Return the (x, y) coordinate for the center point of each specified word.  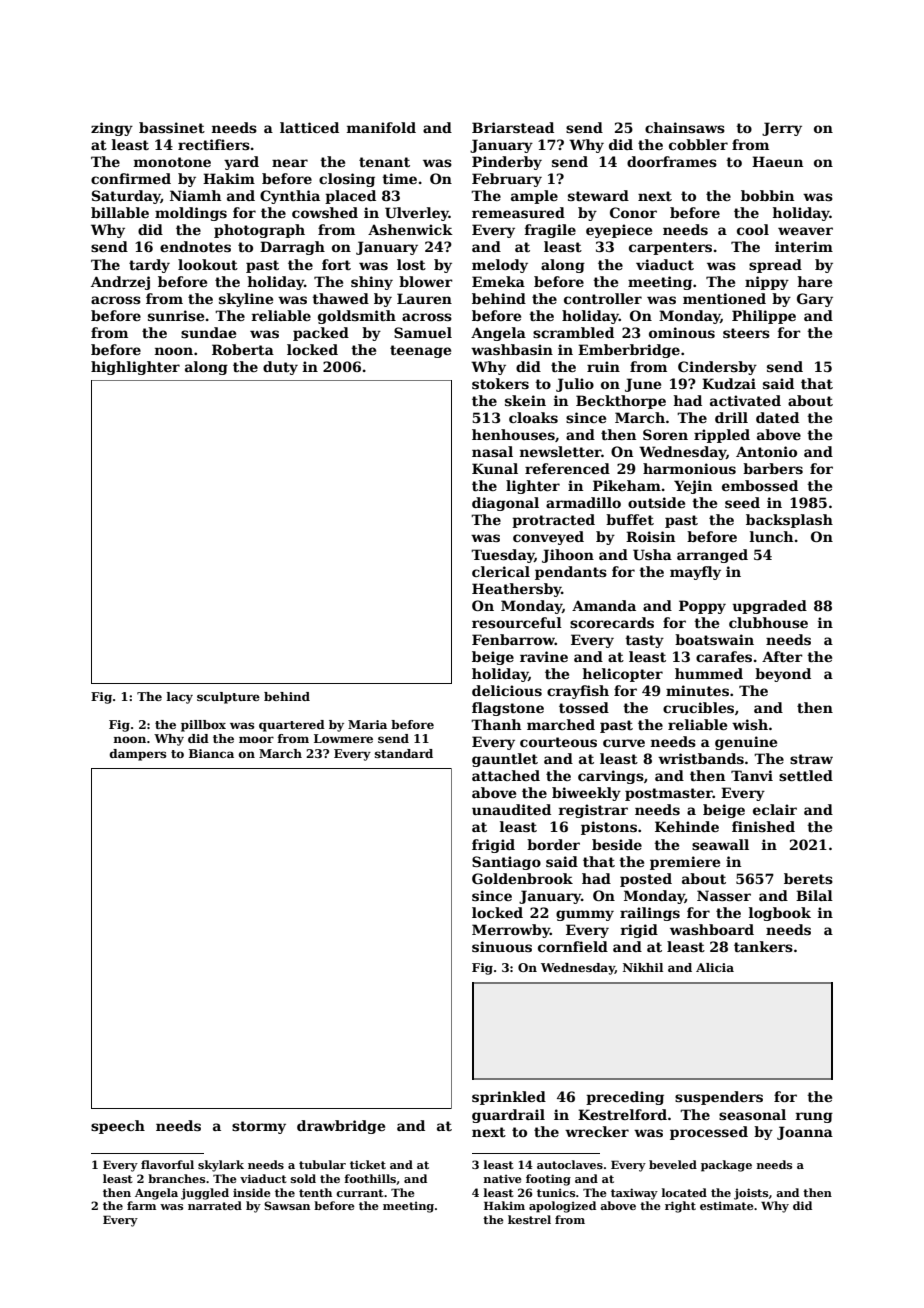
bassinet (172, 127)
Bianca (211, 753)
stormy (259, 1127)
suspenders (719, 1098)
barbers (773, 468)
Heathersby (517, 590)
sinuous (502, 946)
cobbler (698, 144)
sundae (208, 332)
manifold (381, 127)
